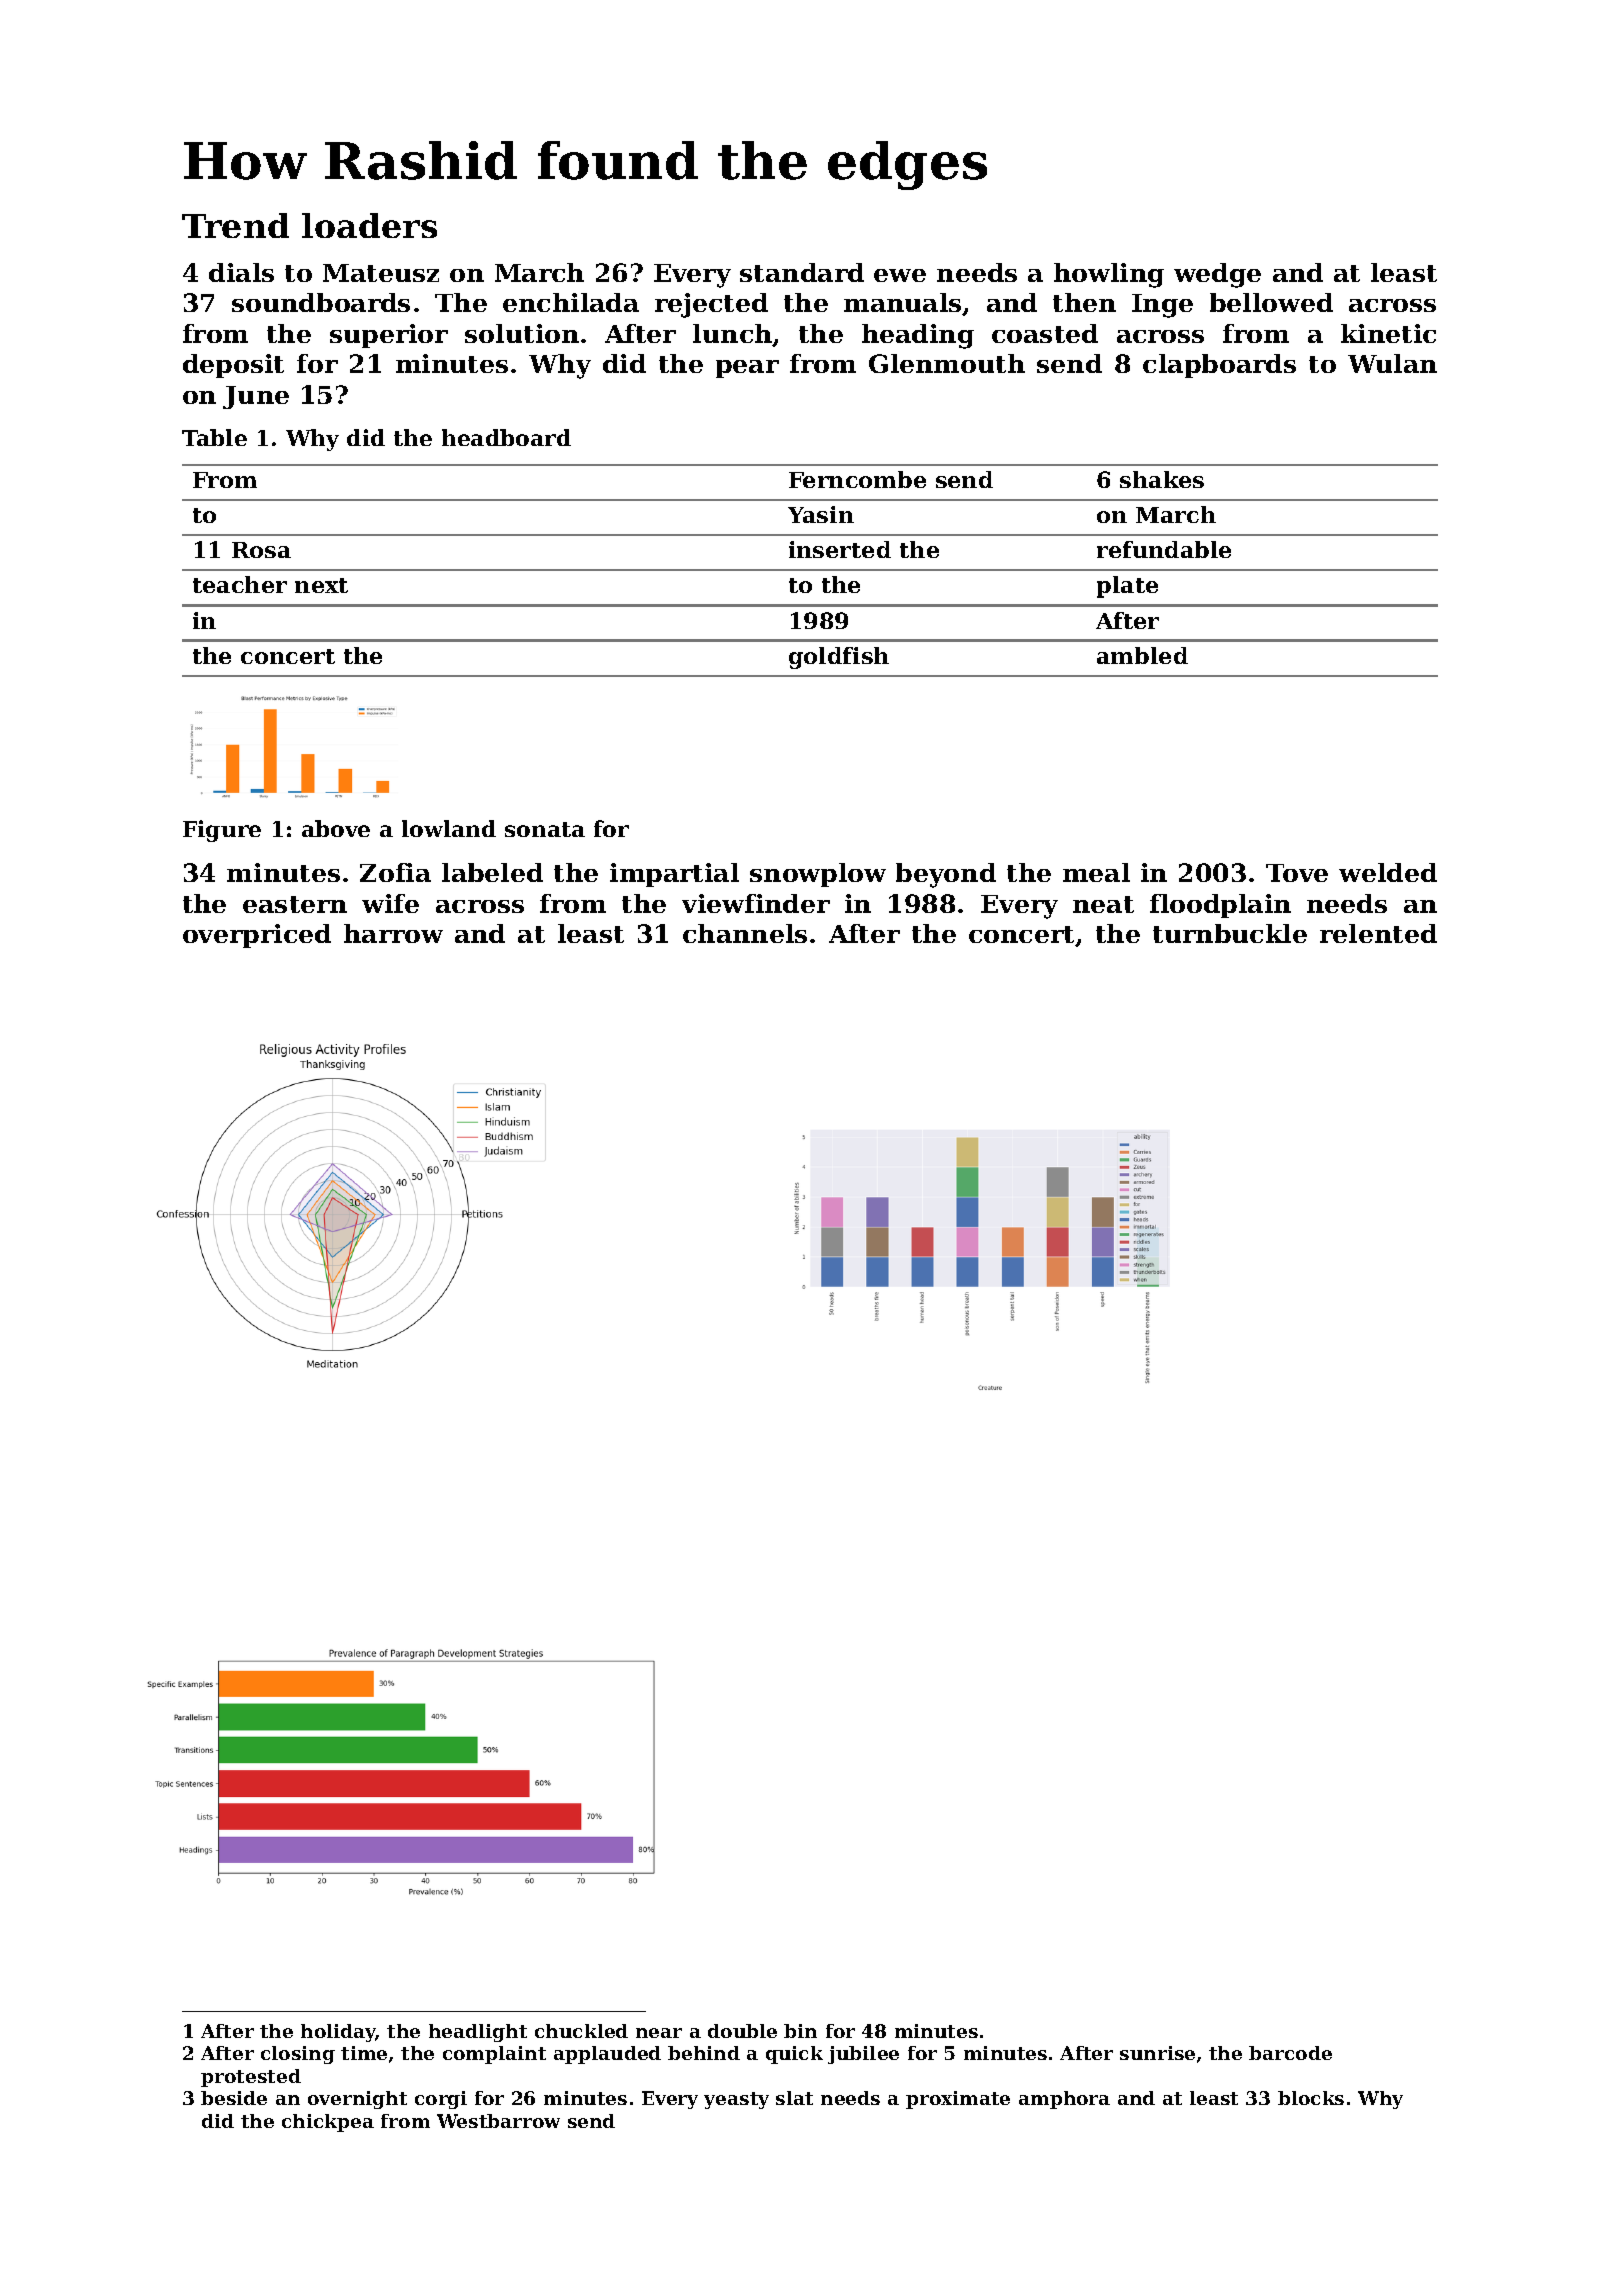  Describe the element at coordinates (1392, 363) in the page. I see `Wulan` at that location.
